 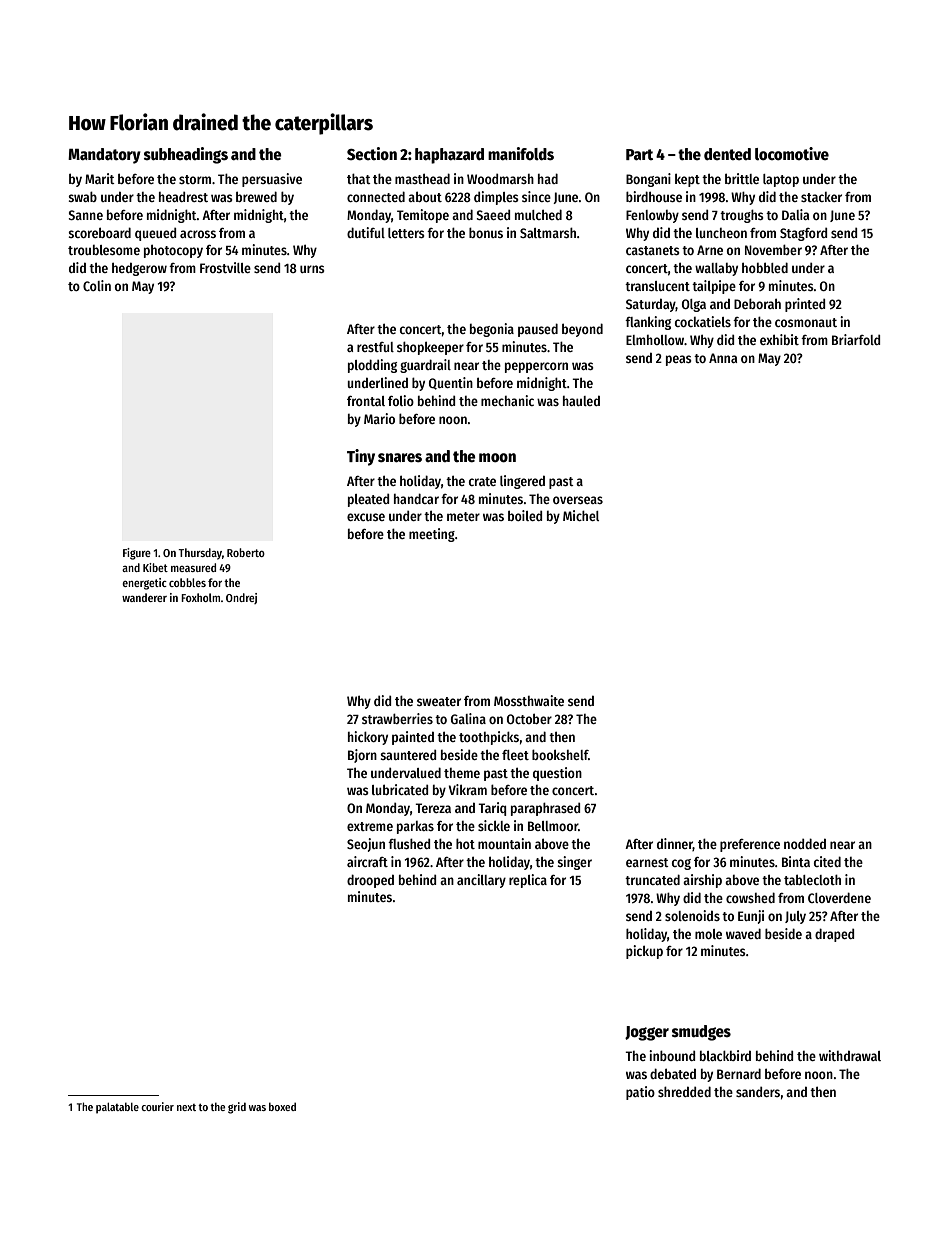 I want to click on courier, so click(x=157, y=1106).
